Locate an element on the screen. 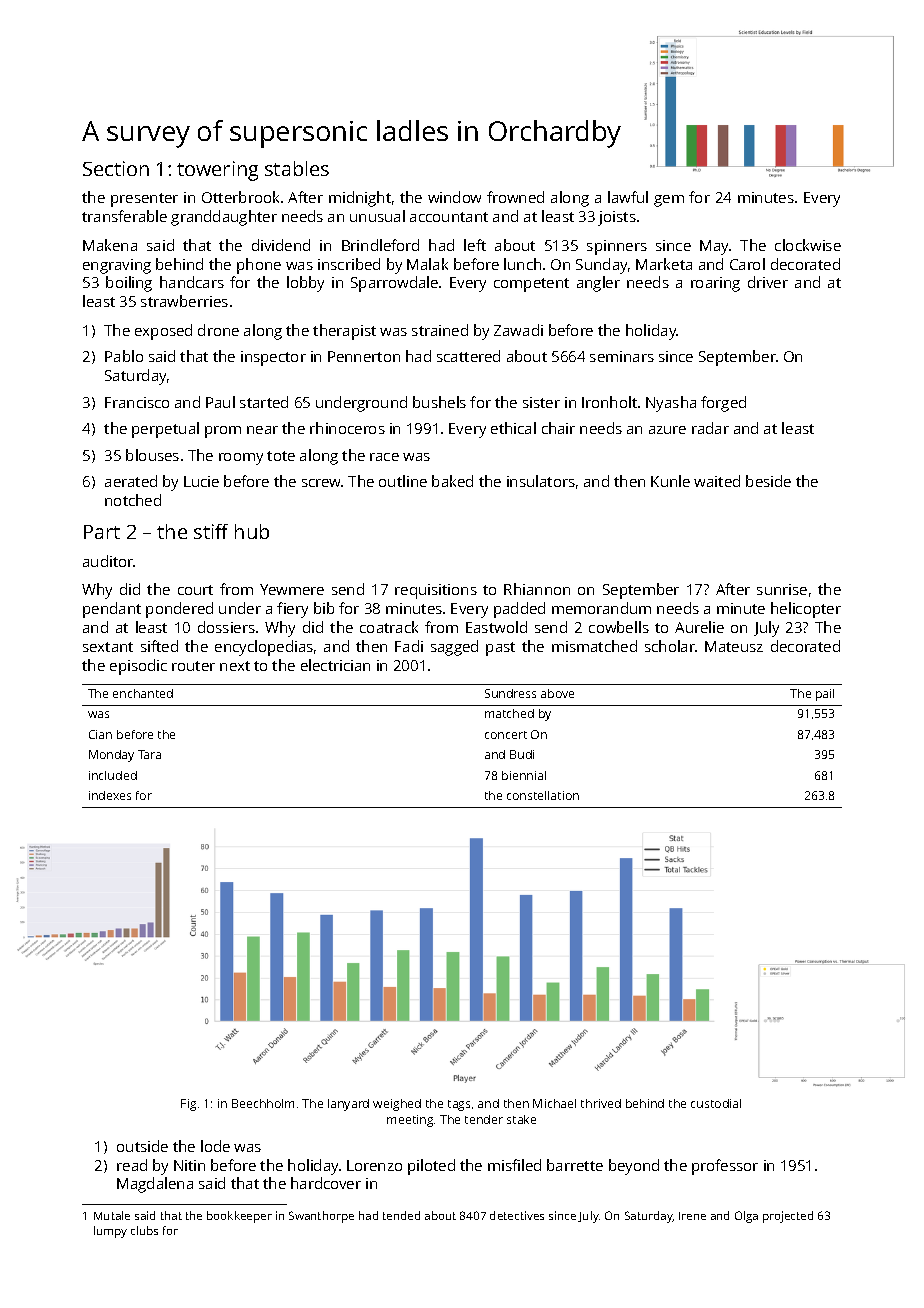 This screenshot has width=924, height=1308. biennial is located at coordinates (524, 775).
